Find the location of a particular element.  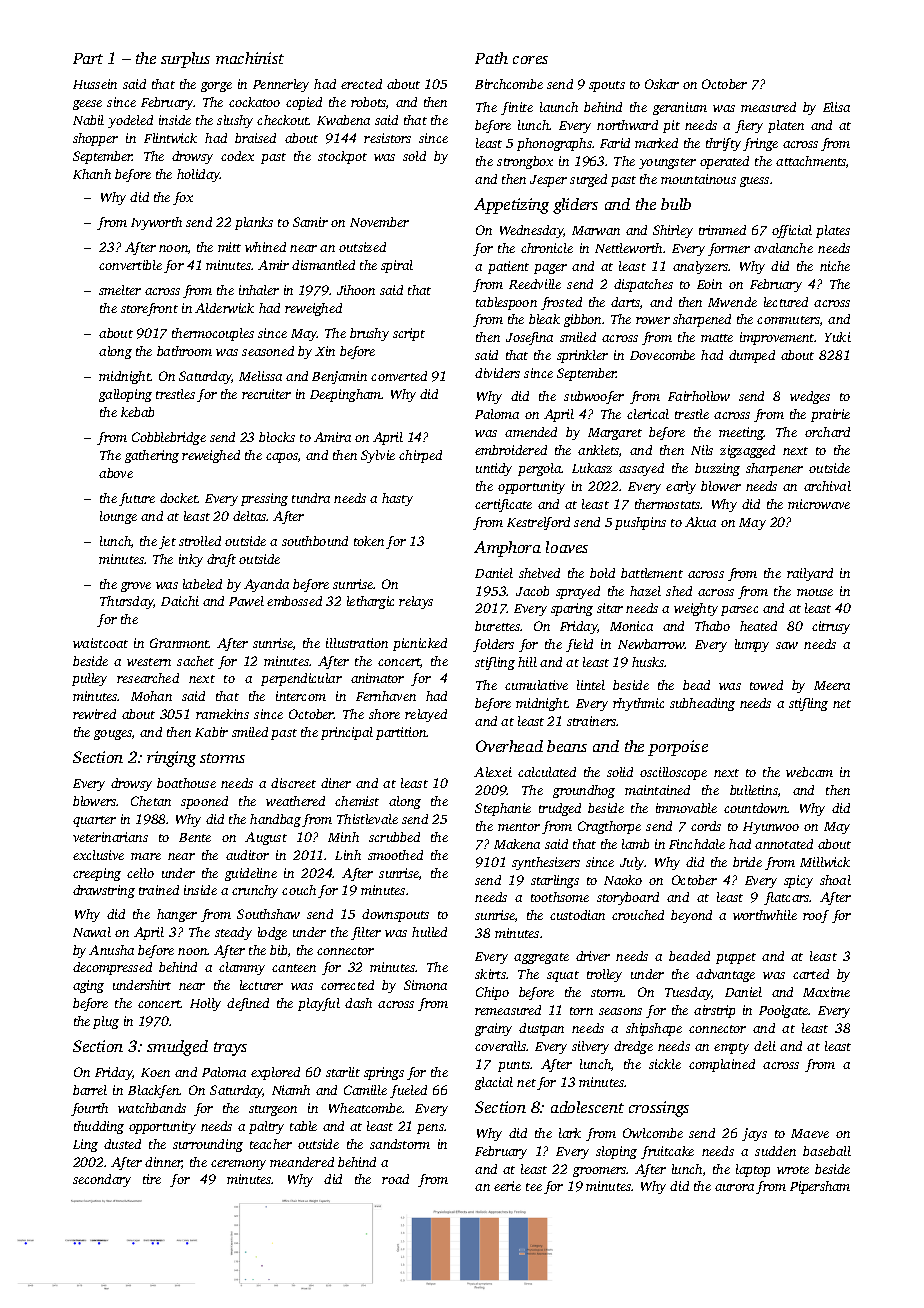

Amphora is located at coordinates (507, 549).
